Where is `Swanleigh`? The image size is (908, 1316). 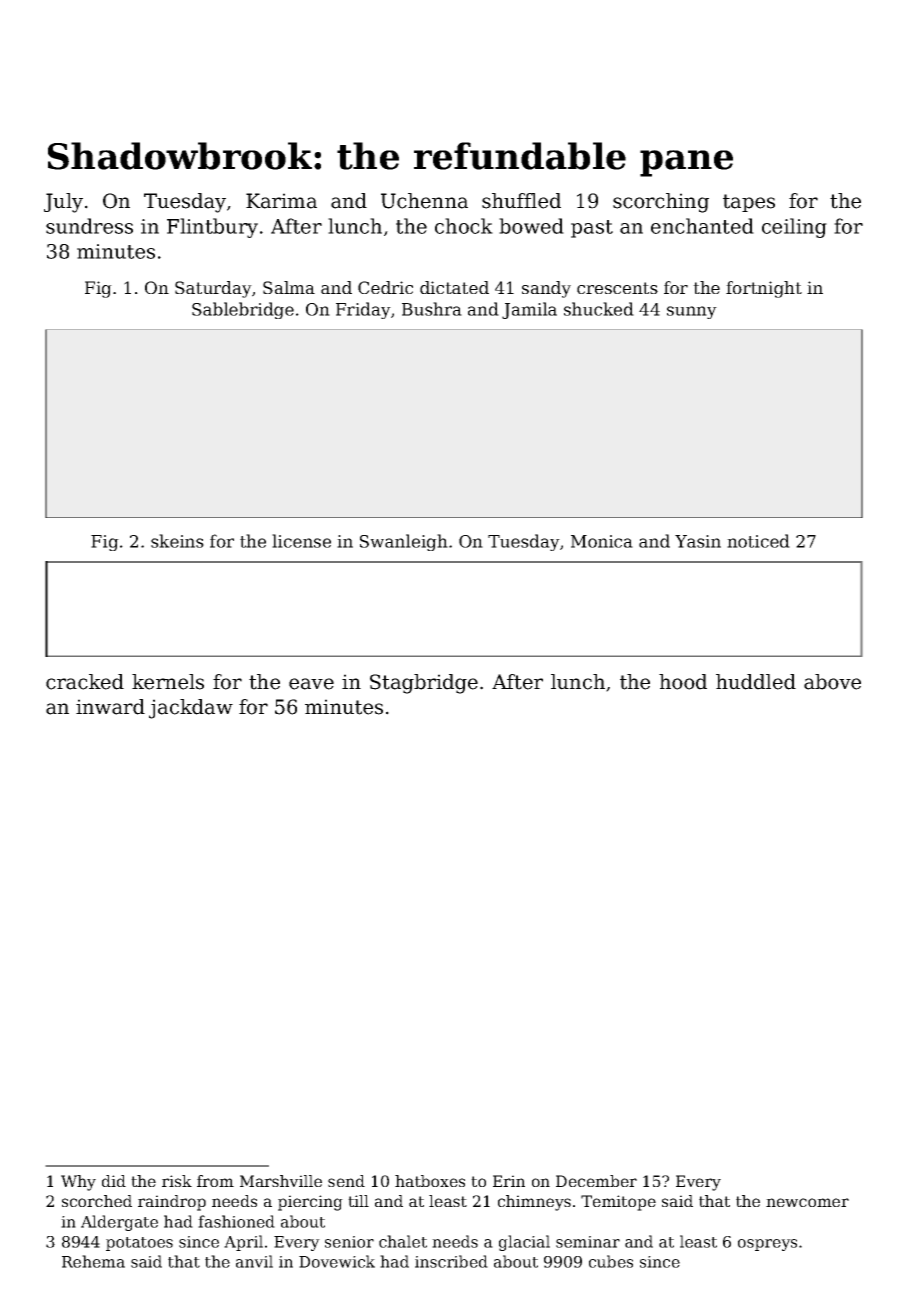
Swanleigh is located at coordinates (404, 542).
